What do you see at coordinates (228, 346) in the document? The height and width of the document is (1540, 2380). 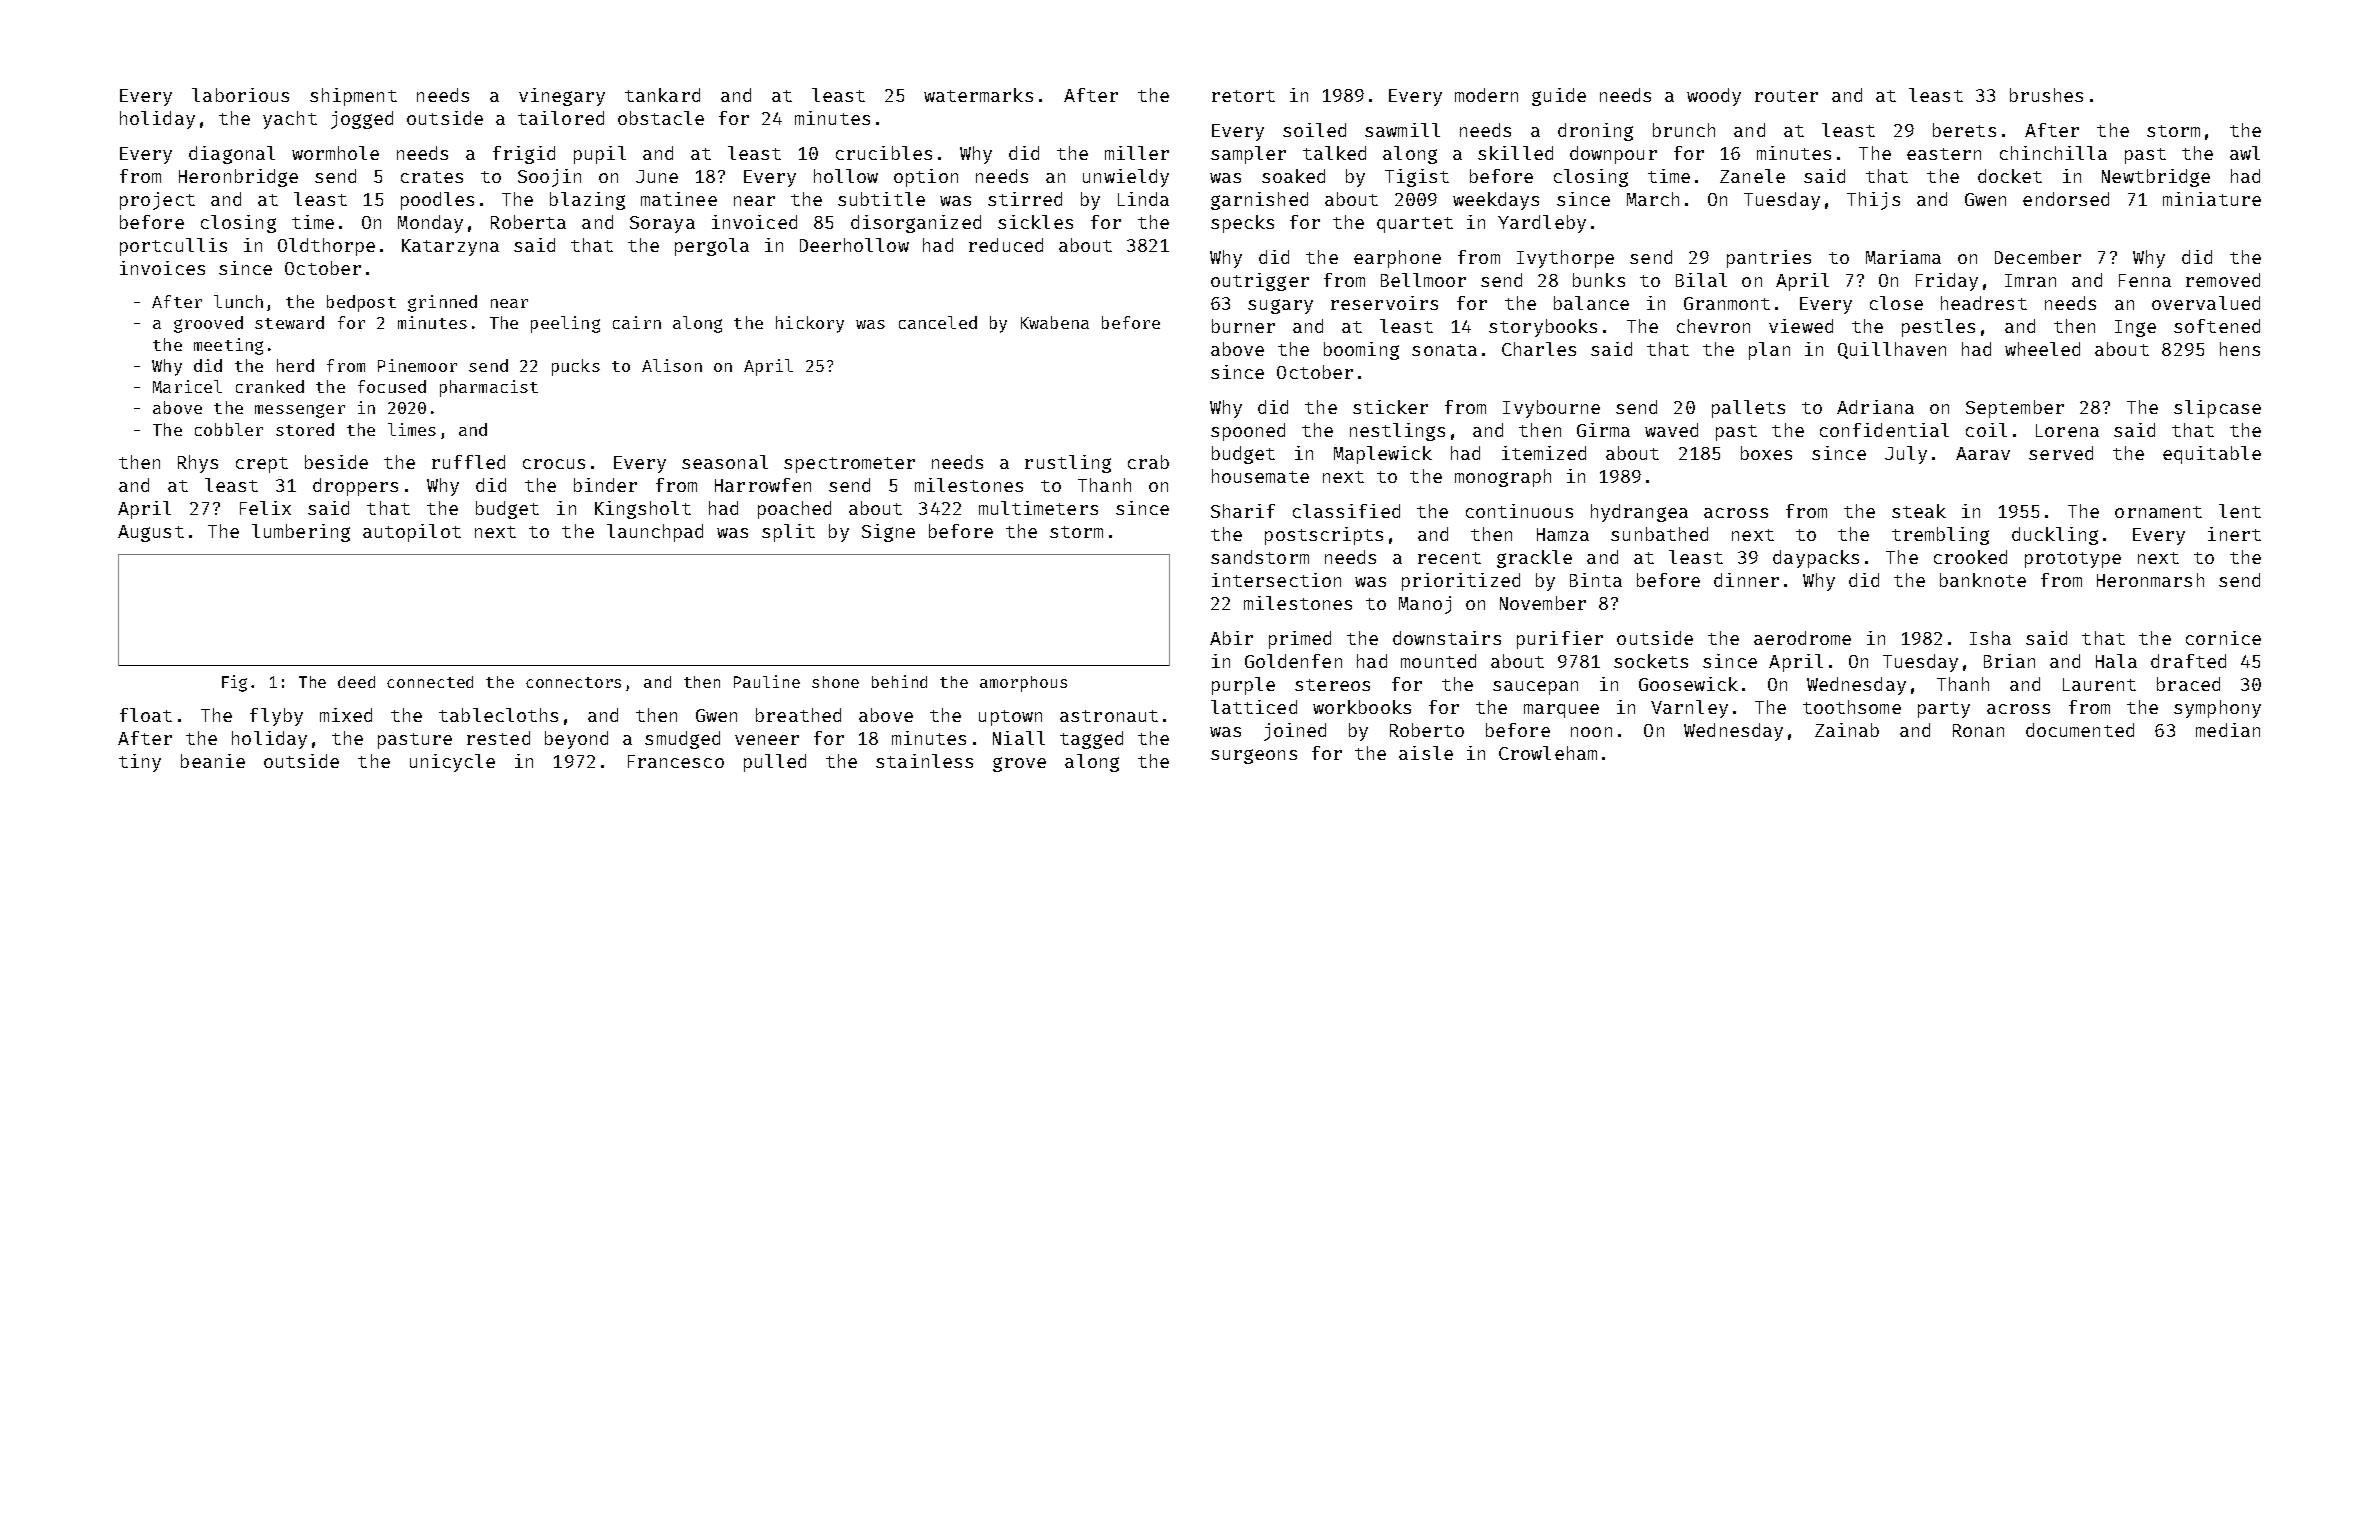 I see `meeting` at bounding box center [228, 346].
